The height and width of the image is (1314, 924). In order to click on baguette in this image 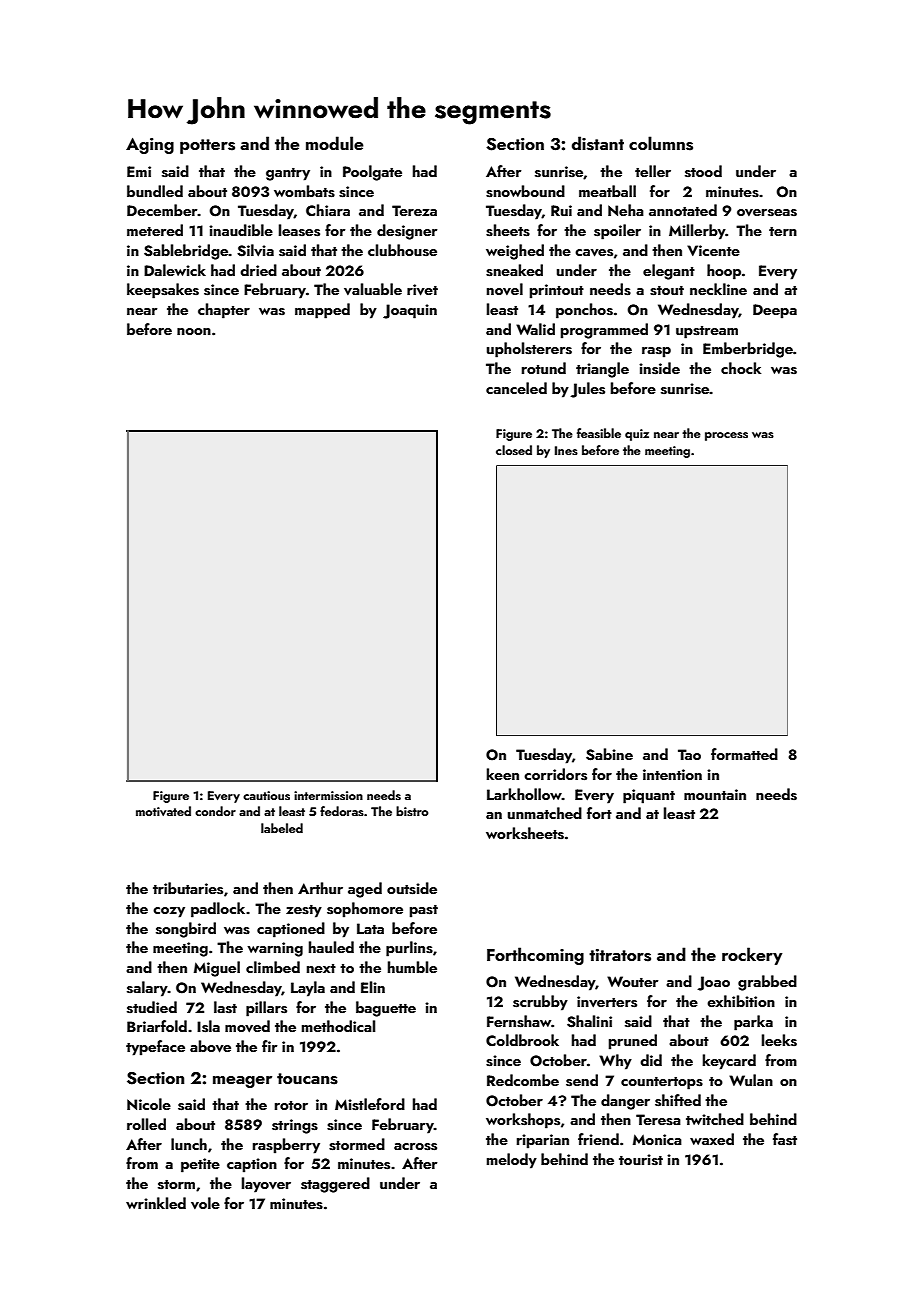, I will do `click(386, 1009)`.
